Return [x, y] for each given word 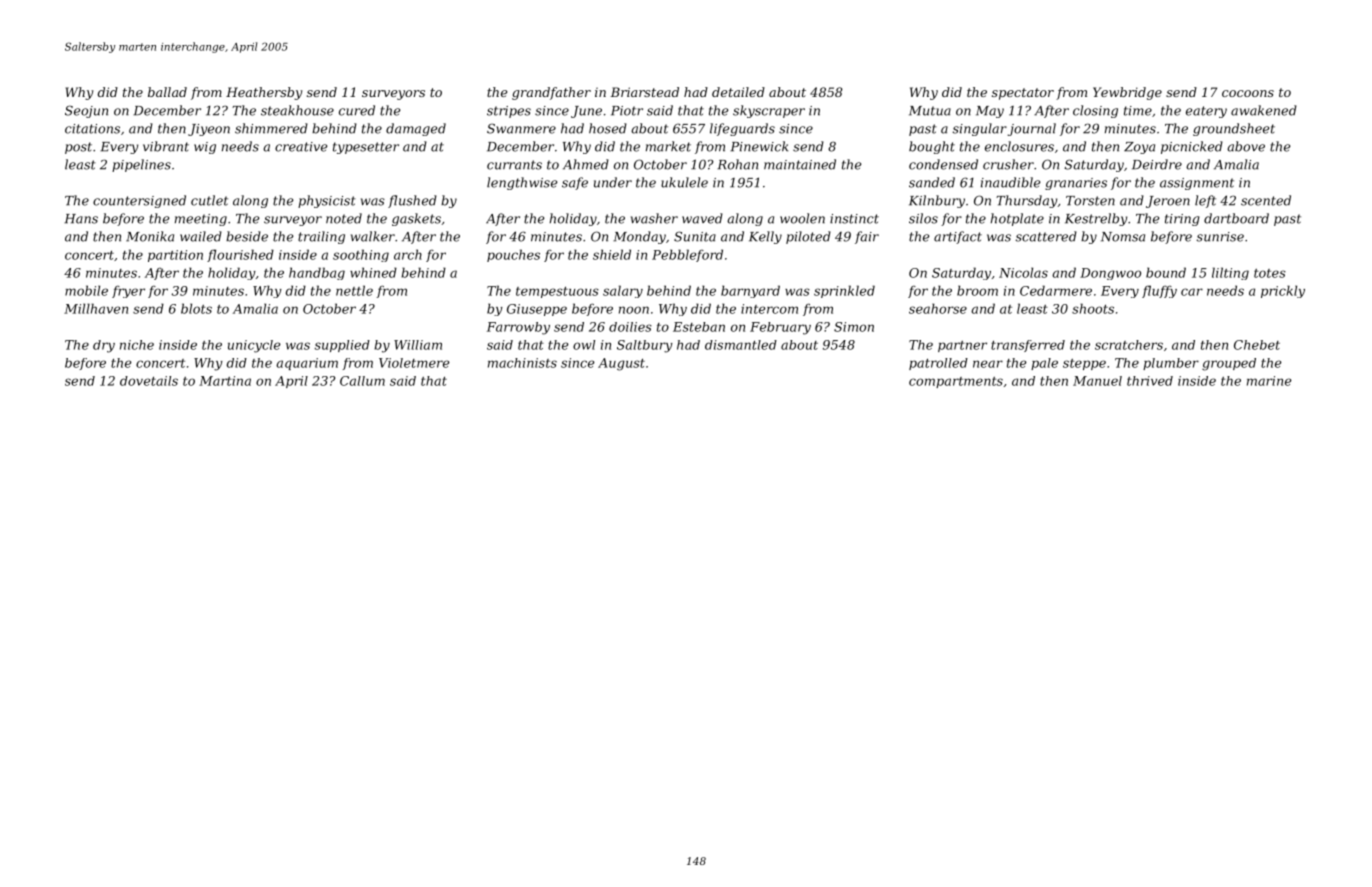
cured [357, 110]
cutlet [209, 200]
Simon [854, 327]
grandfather [551, 93]
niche [137, 345]
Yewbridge [1127, 93]
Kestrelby [1096, 219]
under [613, 182]
